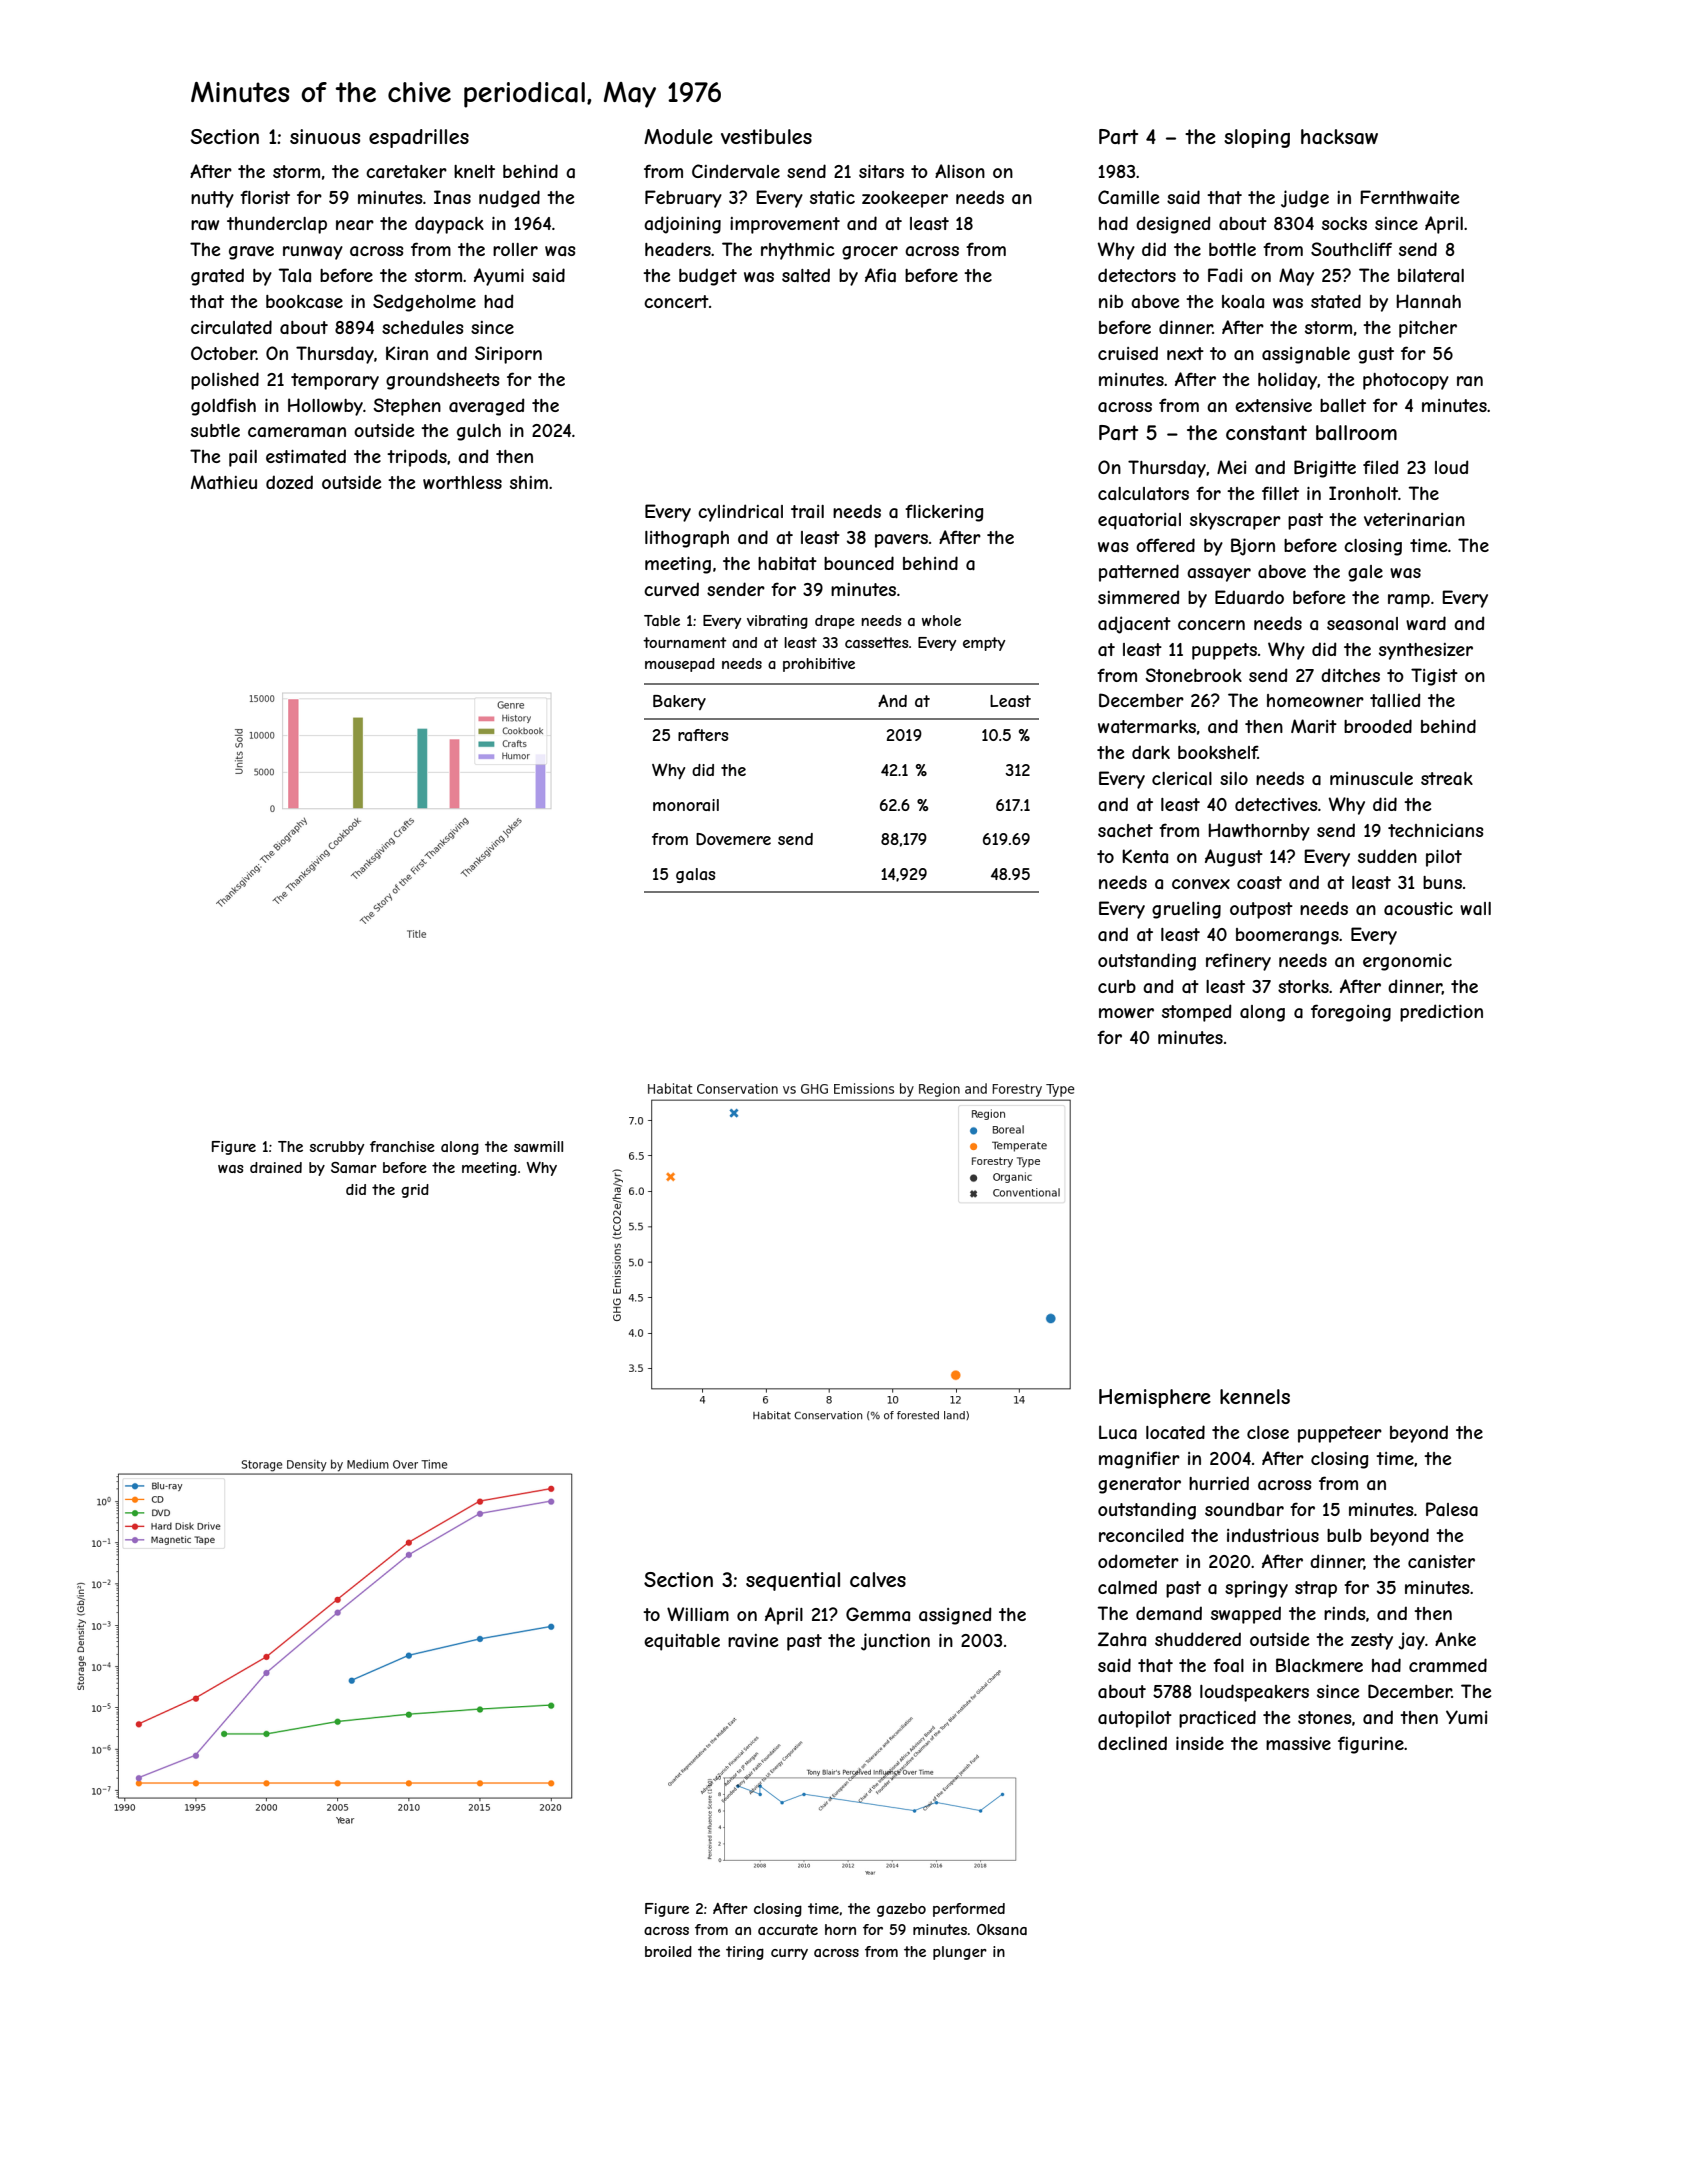  Describe the element at coordinates (1122, 1639) in the image. I see `Zahra` at that location.
